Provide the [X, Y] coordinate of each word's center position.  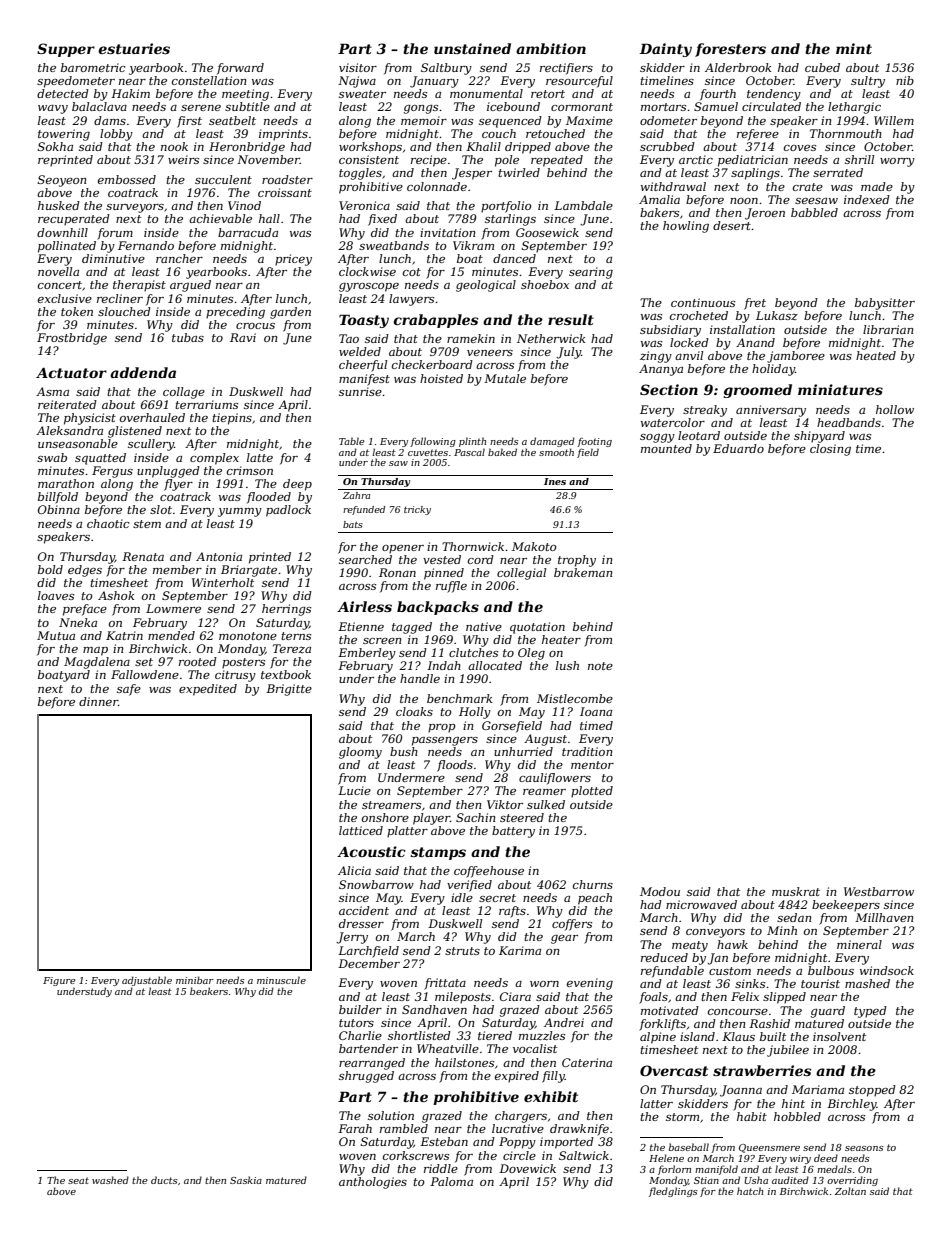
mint [854, 48]
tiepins [232, 419]
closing [830, 450]
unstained [472, 48]
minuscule [281, 980]
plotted [592, 792]
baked [502, 452]
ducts [164, 1180]
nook [174, 146]
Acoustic [371, 851]
